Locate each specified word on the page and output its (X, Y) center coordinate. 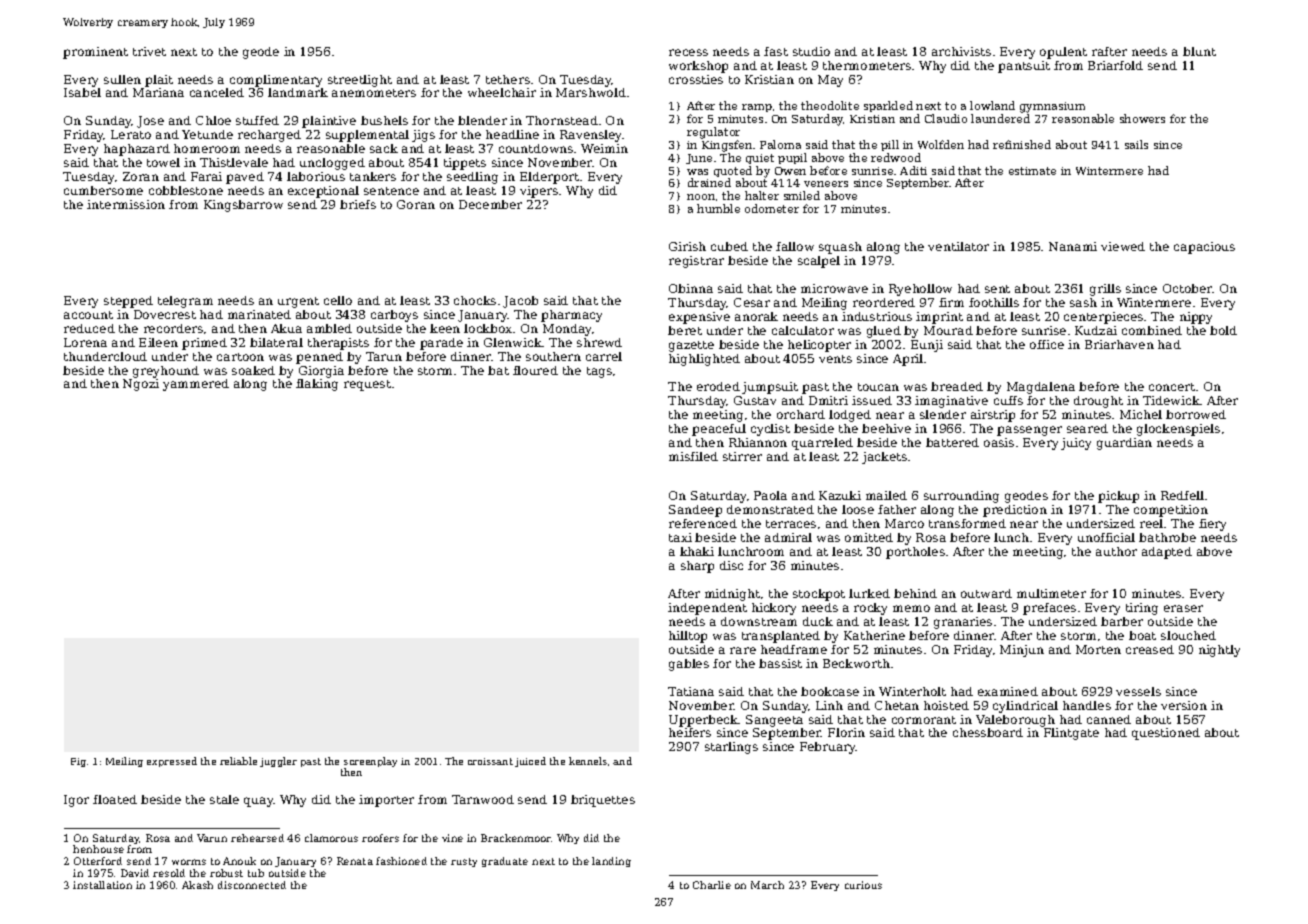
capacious (1204, 248)
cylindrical (1025, 707)
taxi (680, 537)
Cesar (752, 302)
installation (102, 885)
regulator (713, 133)
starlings (731, 748)
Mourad (948, 330)
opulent (1063, 53)
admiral (788, 537)
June (699, 159)
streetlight (360, 81)
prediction (1015, 511)
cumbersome (103, 190)
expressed (172, 762)
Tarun (384, 356)
